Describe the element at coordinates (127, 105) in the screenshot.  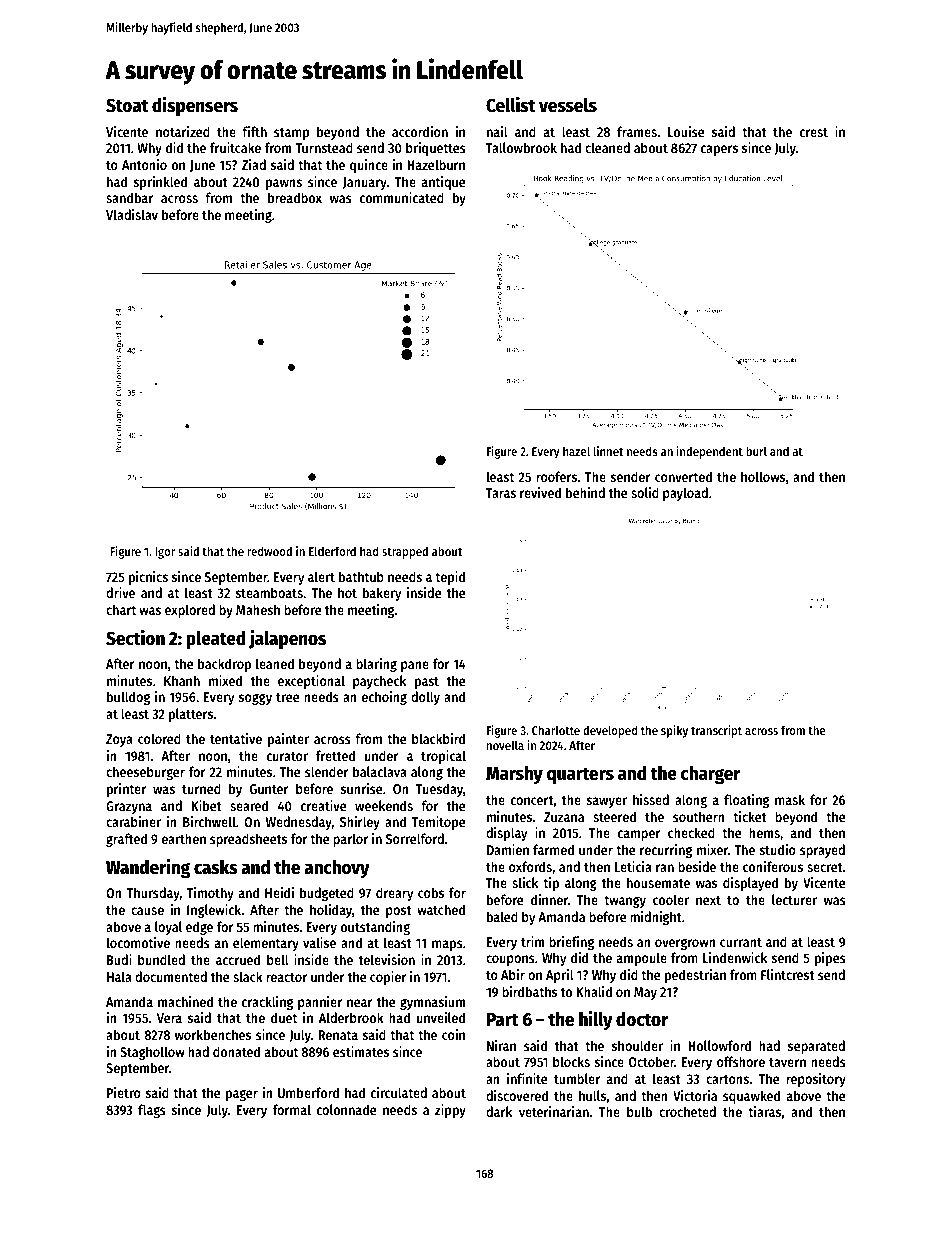
I see `Stoat` at that location.
